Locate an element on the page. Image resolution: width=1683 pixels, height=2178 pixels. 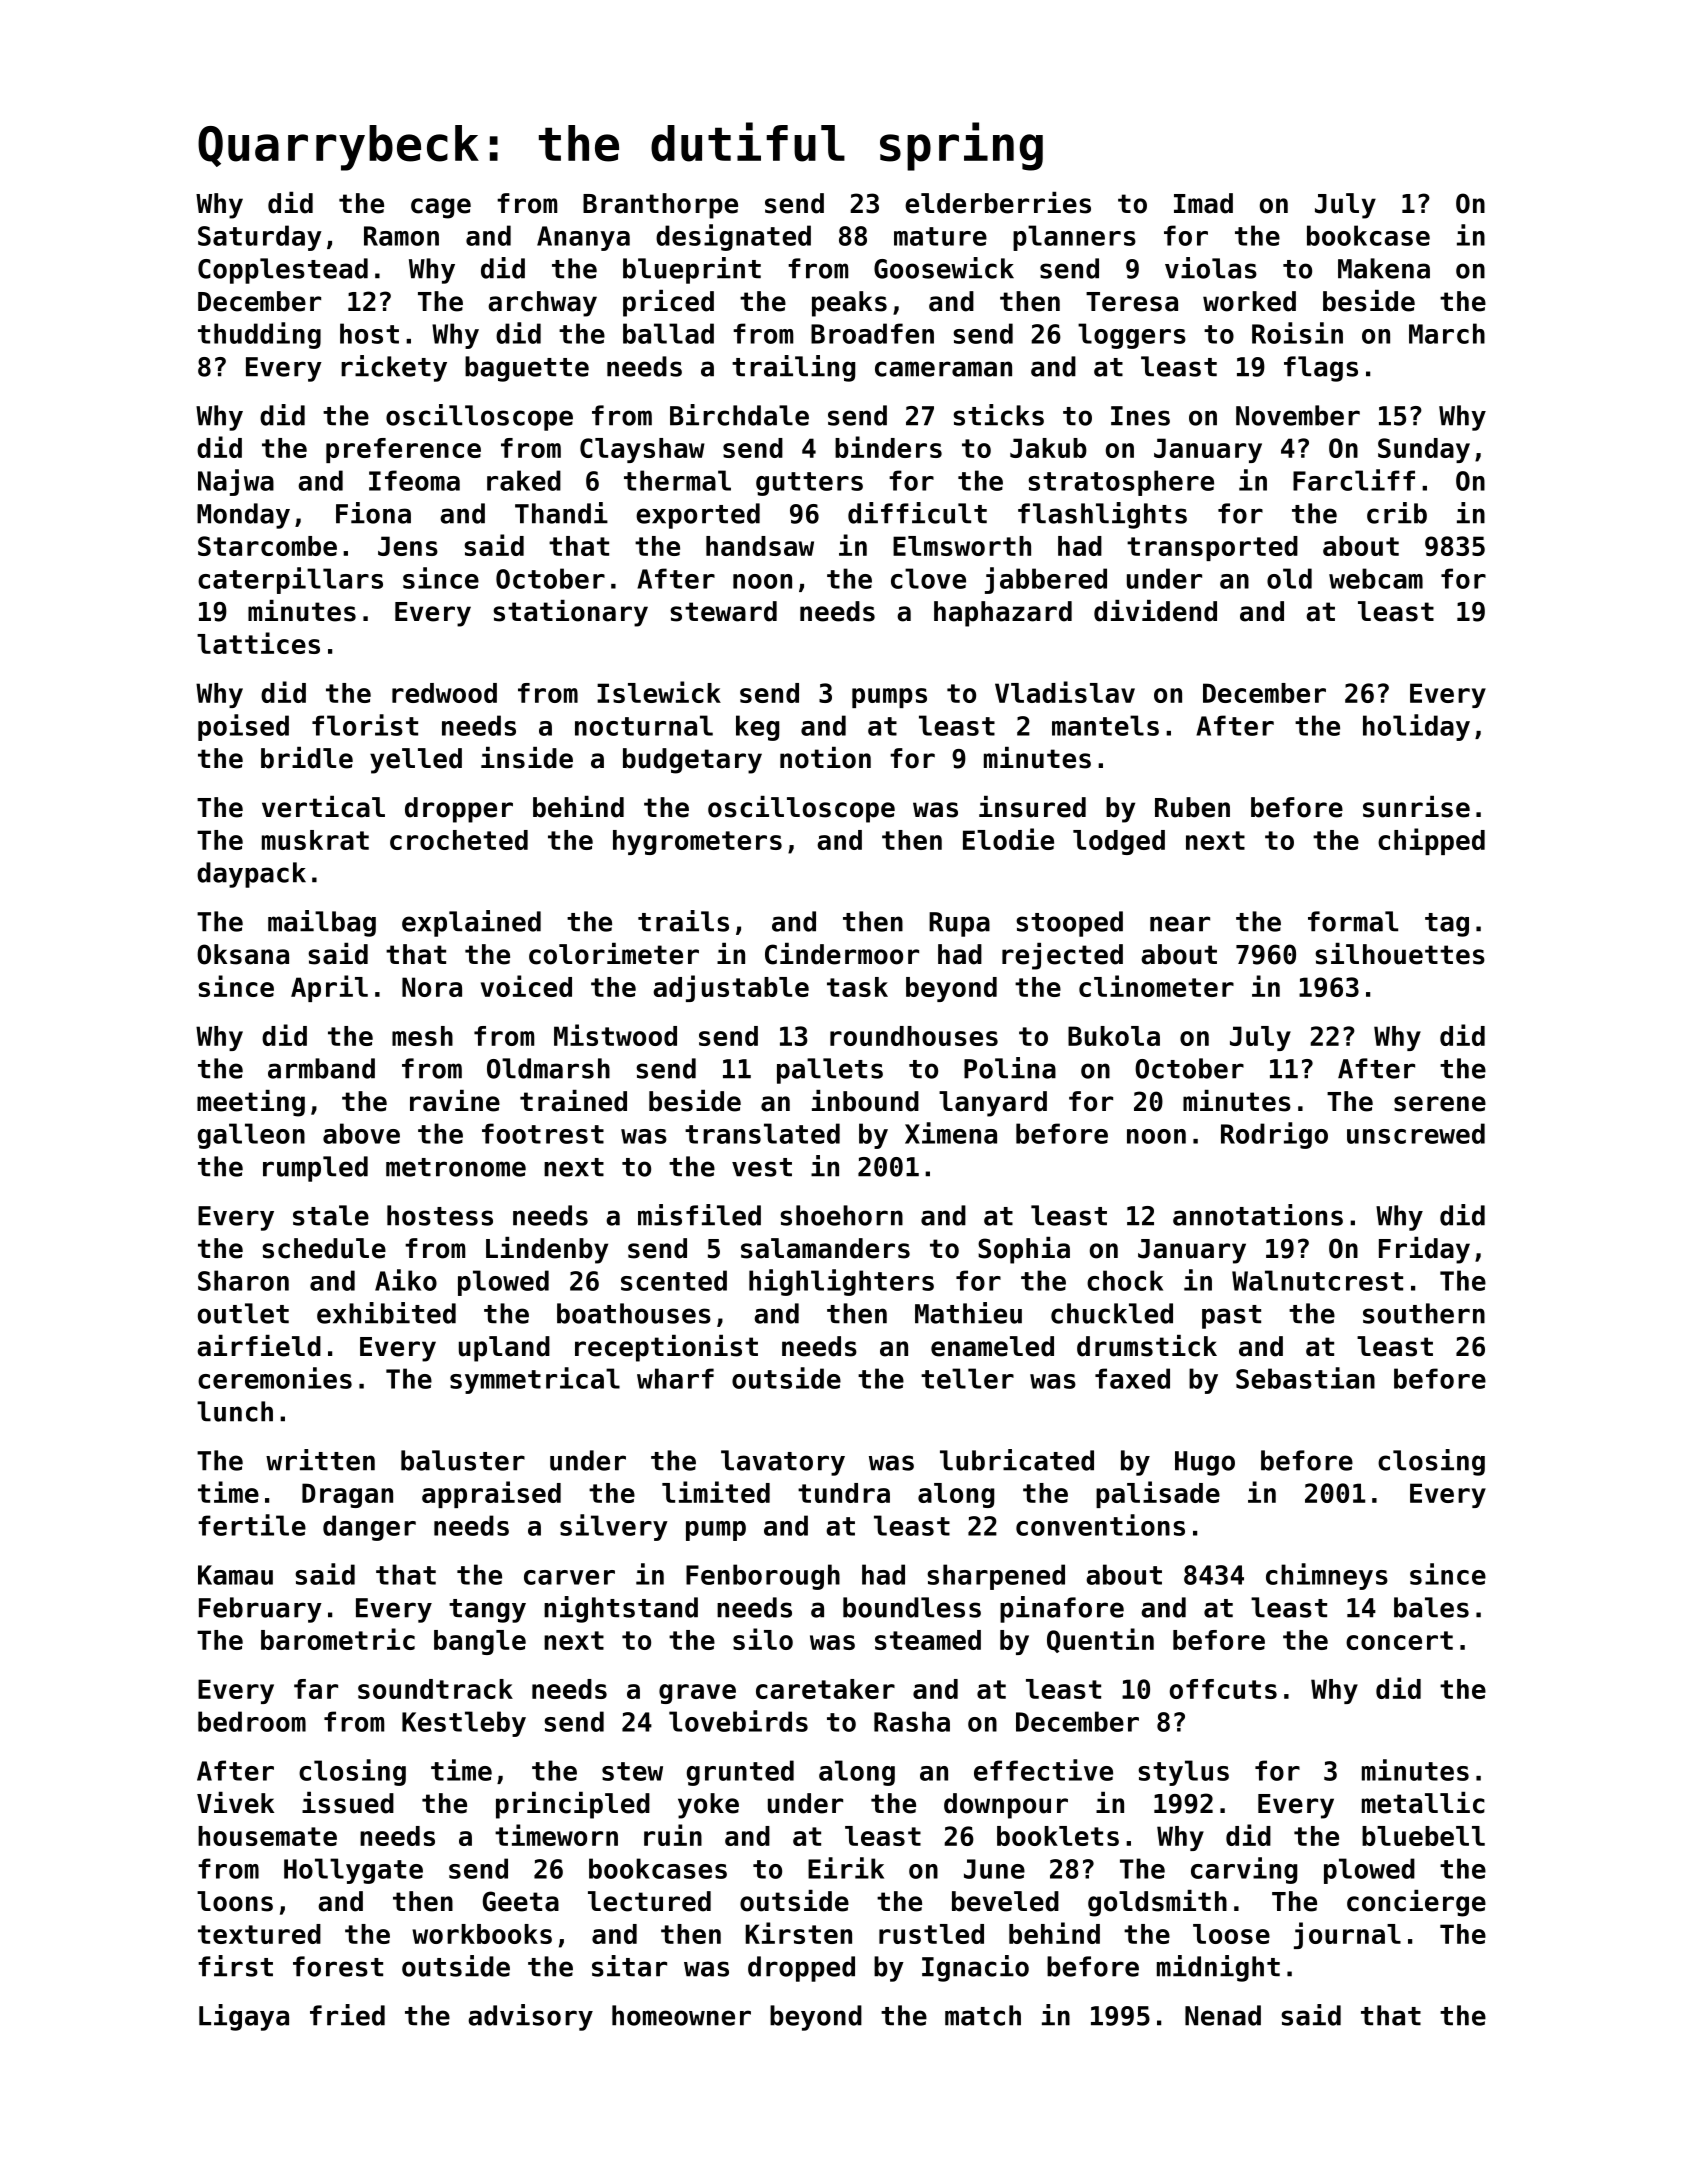
serene is located at coordinates (1440, 1104).
